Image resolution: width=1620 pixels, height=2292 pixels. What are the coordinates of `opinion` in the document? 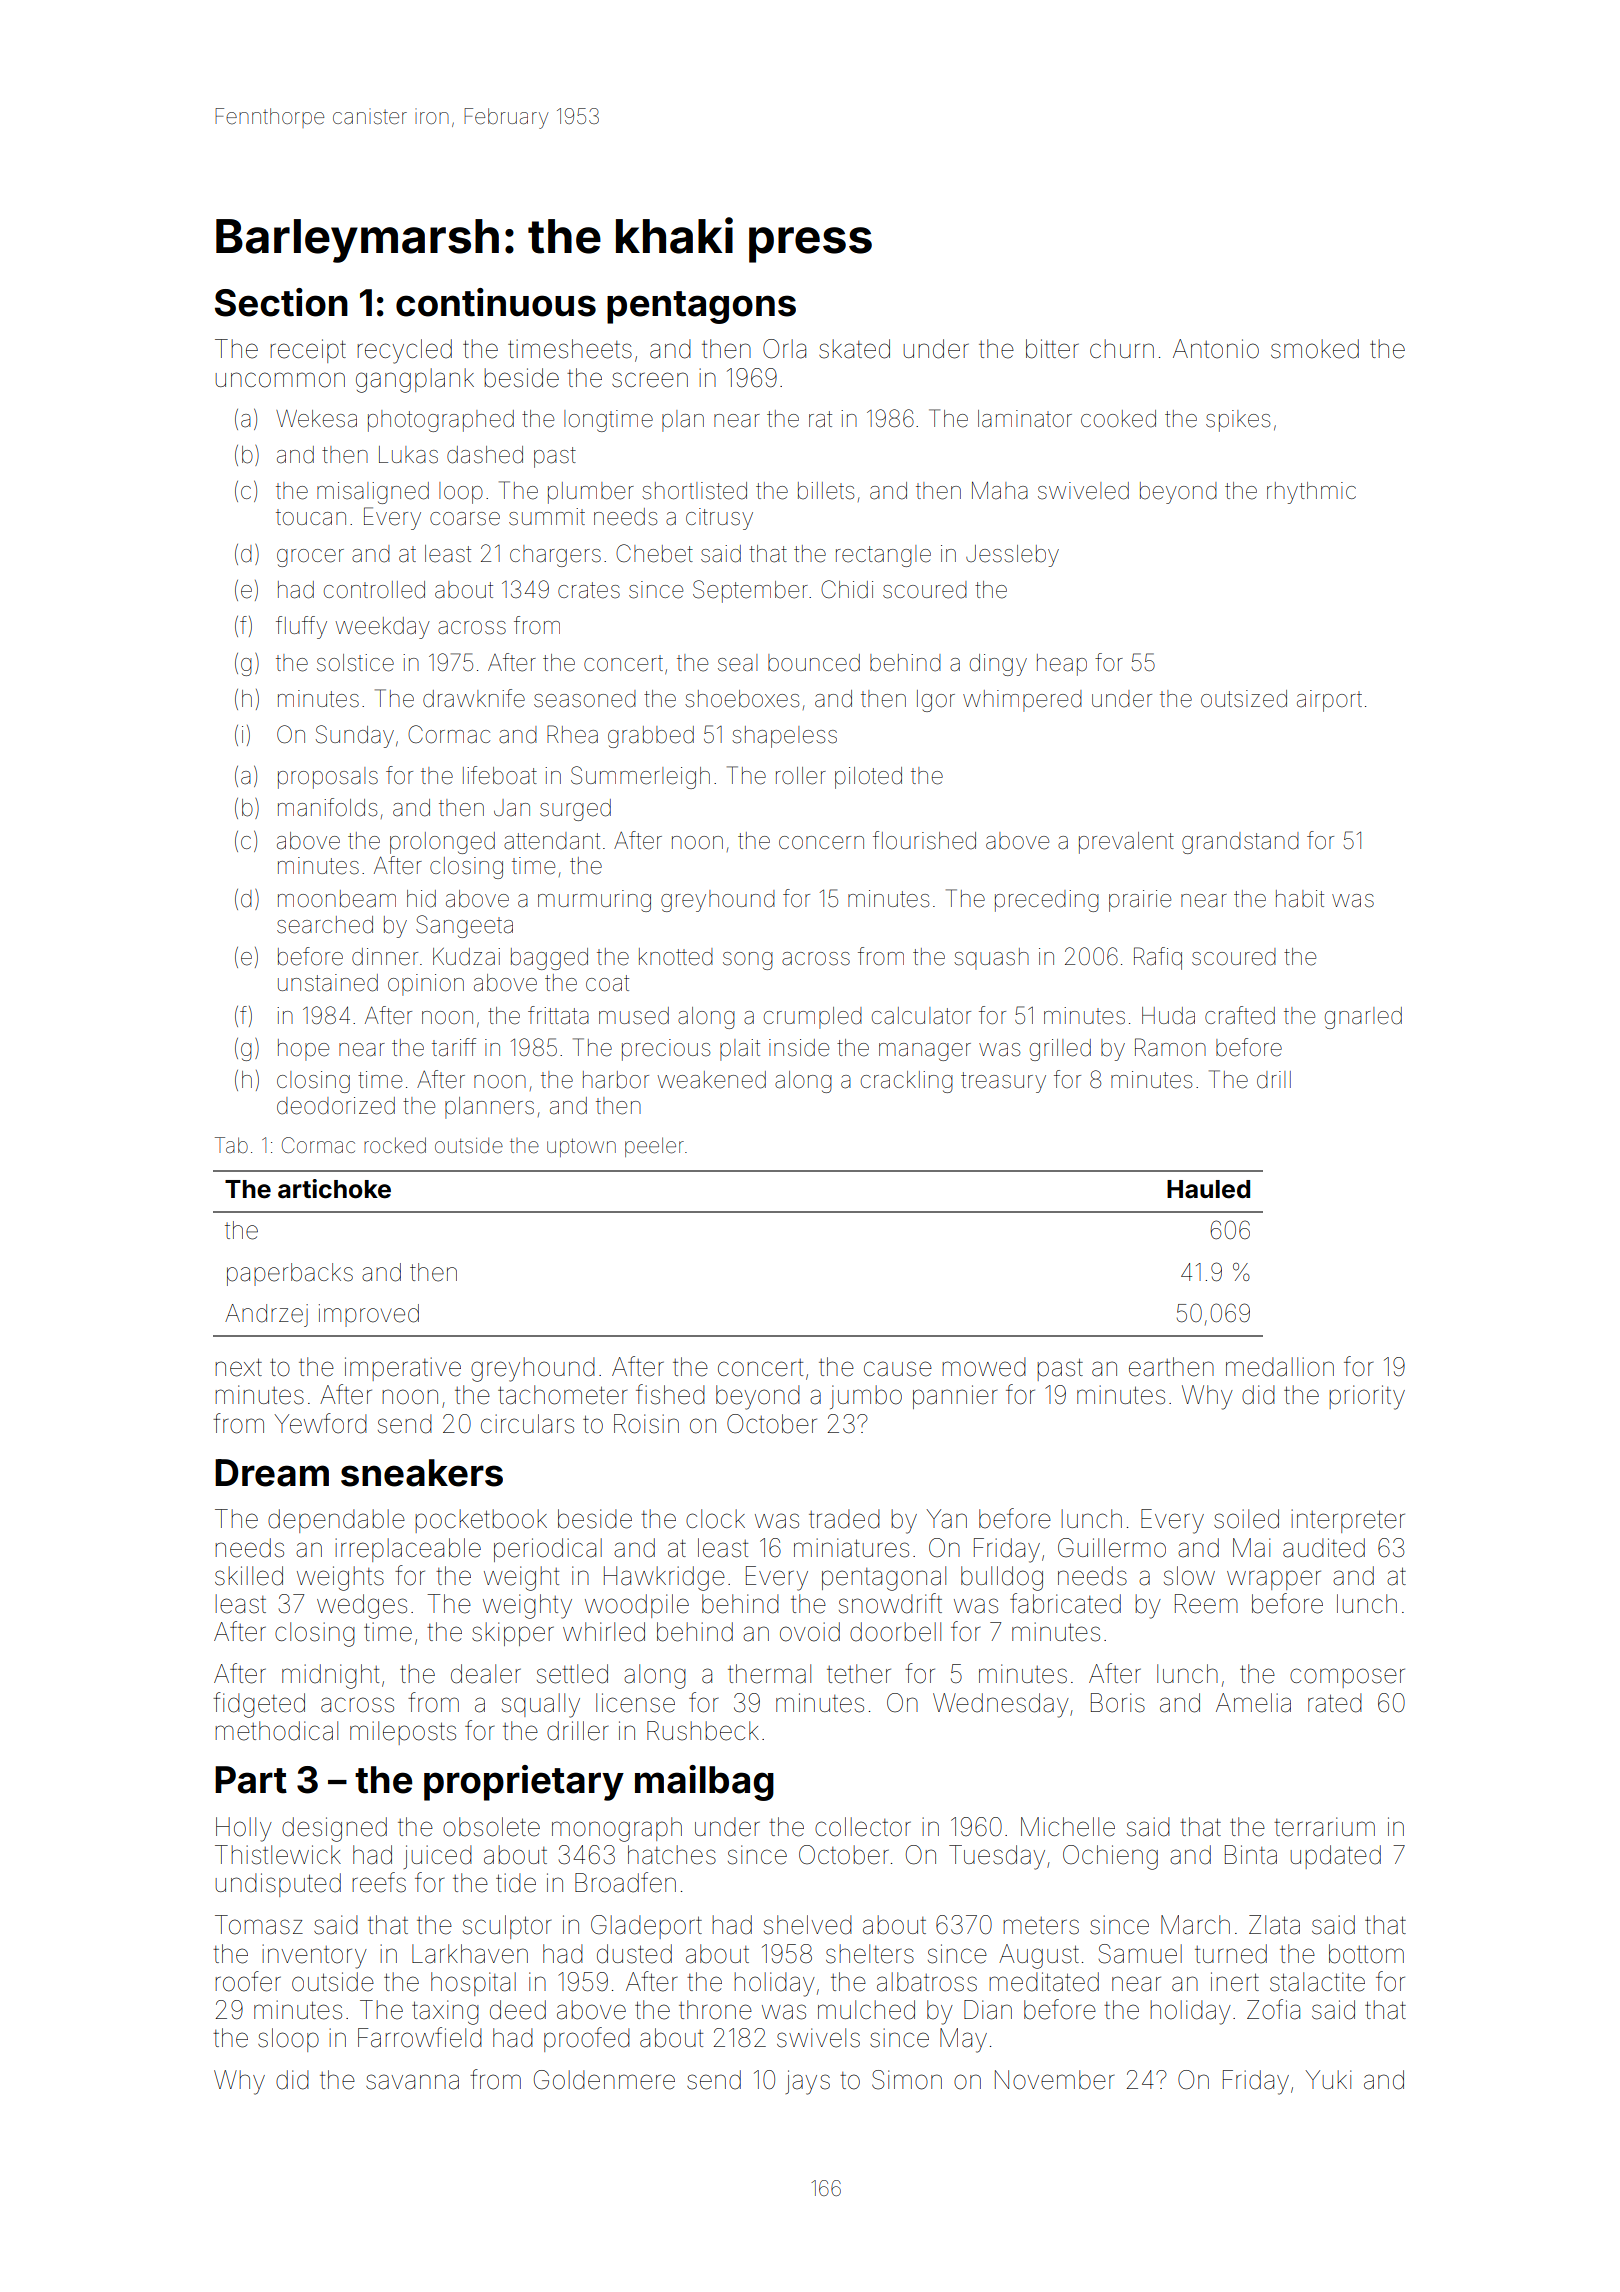 It's located at (426, 985).
